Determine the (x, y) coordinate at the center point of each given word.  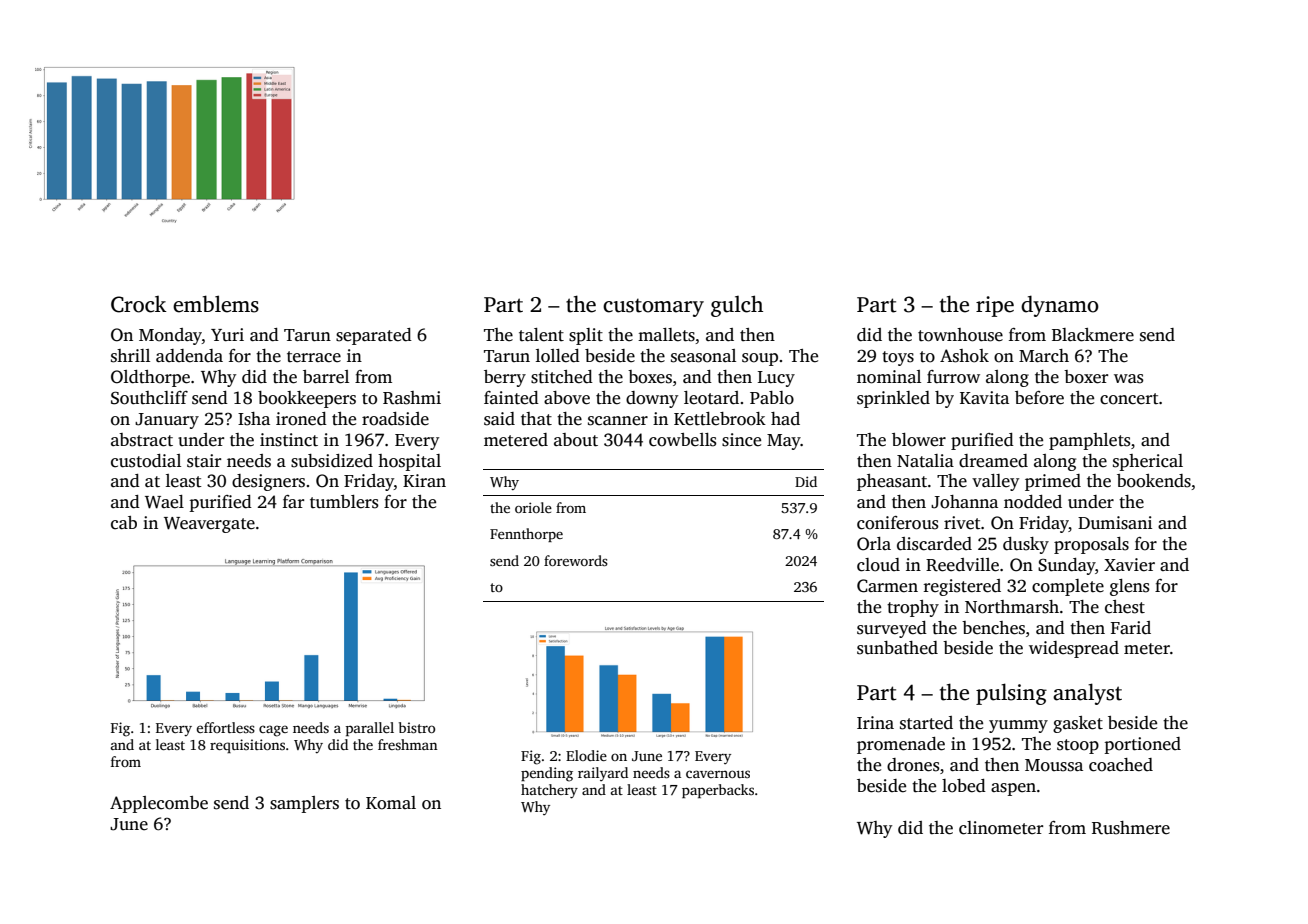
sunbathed (897, 648)
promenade (901, 745)
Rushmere (1131, 828)
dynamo (1060, 306)
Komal (391, 803)
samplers (304, 804)
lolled (558, 356)
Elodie (586, 755)
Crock (139, 304)
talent (541, 335)
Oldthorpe (150, 378)
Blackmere (1093, 335)
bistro (417, 727)
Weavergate (209, 525)
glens (1129, 587)
